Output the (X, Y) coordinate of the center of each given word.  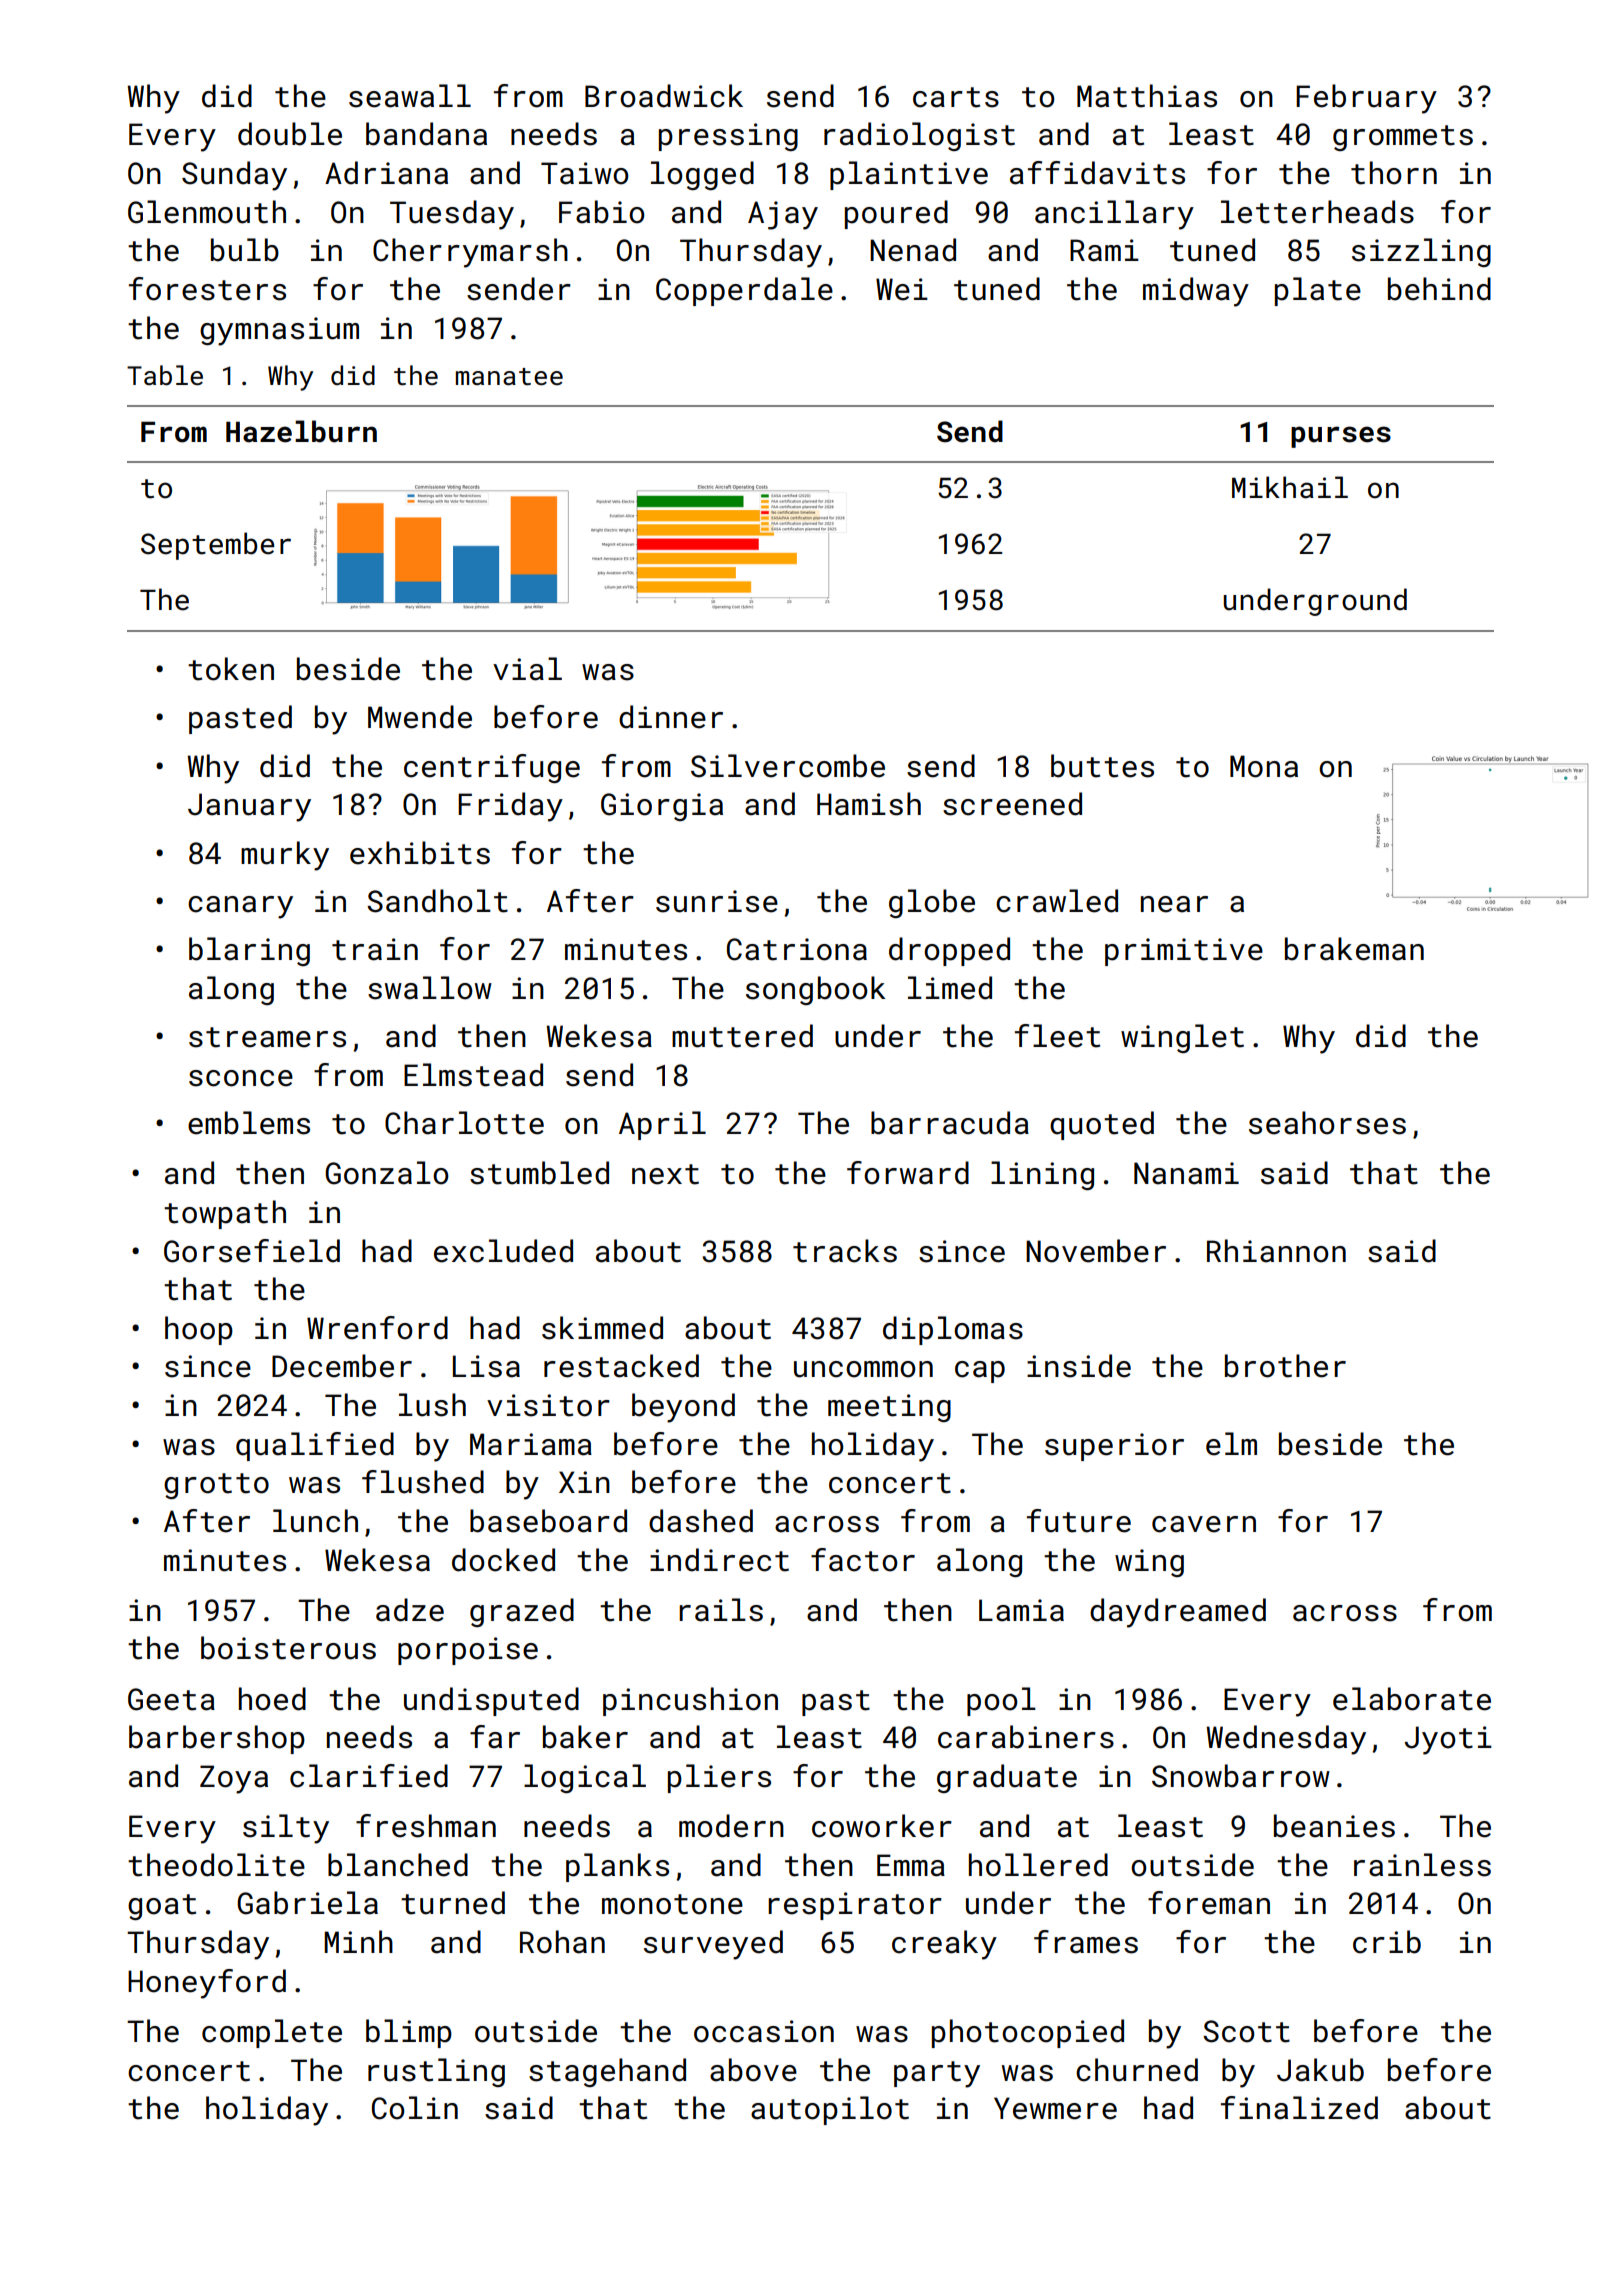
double (290, 134)
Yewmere (1055, 2108)
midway (1196, 292)
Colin (415, 2108)
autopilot (830, 2110)
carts (956, 97)
